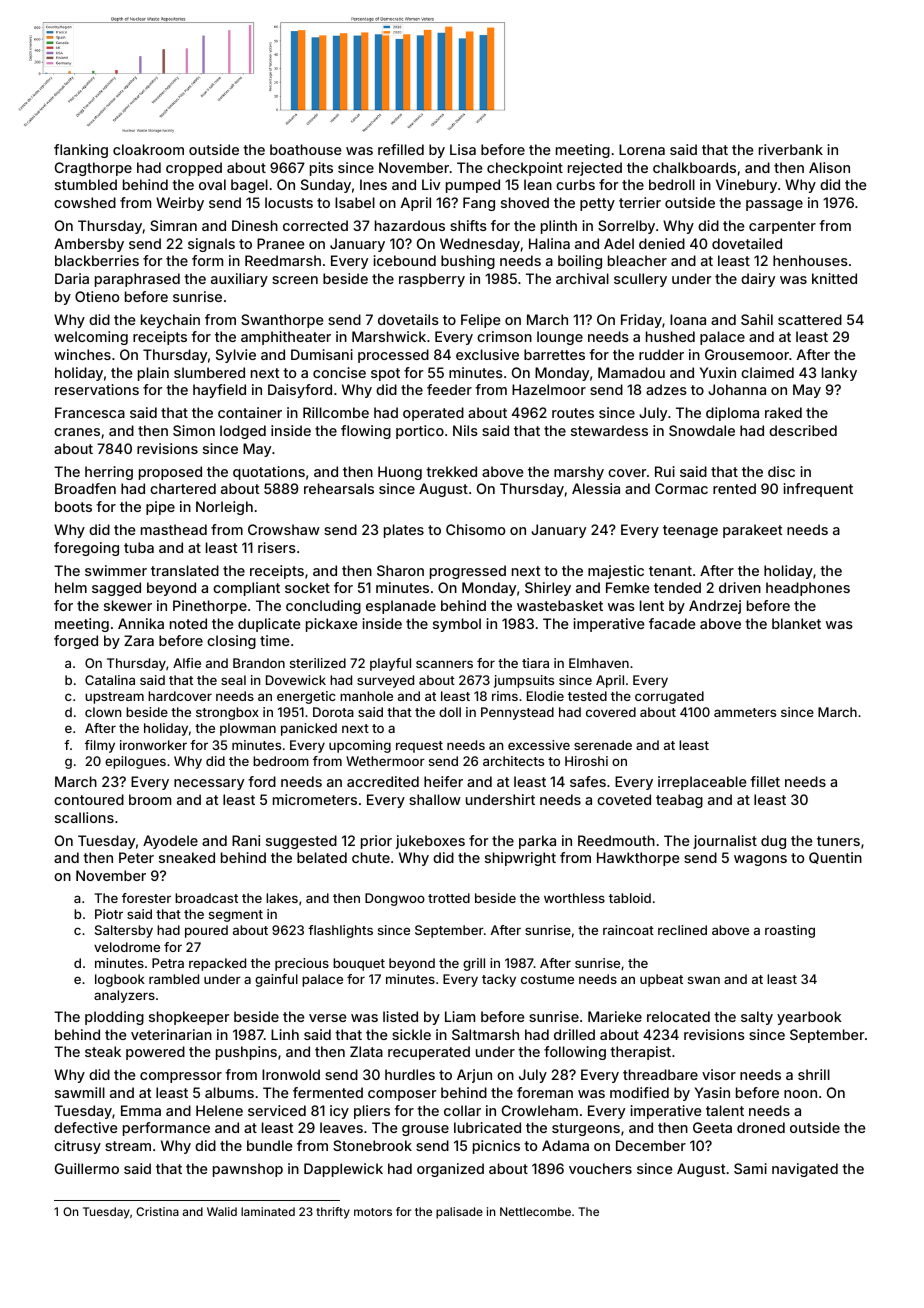  What do you see at coordinates (153, 374) in the screenshot?
I see `plain` at bounding box center [153, 374].
